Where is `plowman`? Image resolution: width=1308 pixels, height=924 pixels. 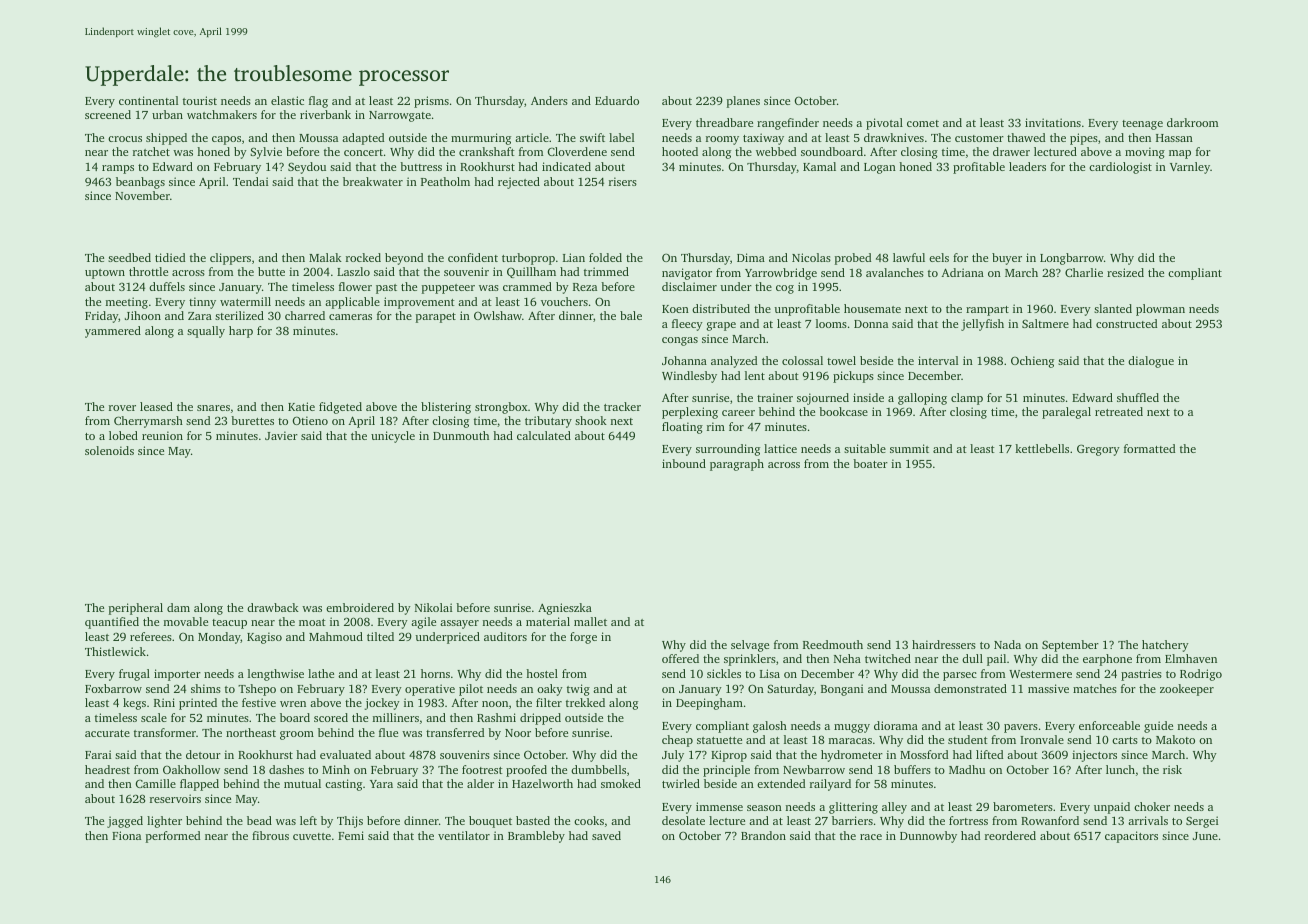 plowman is located at coordinates (1160, 310).
